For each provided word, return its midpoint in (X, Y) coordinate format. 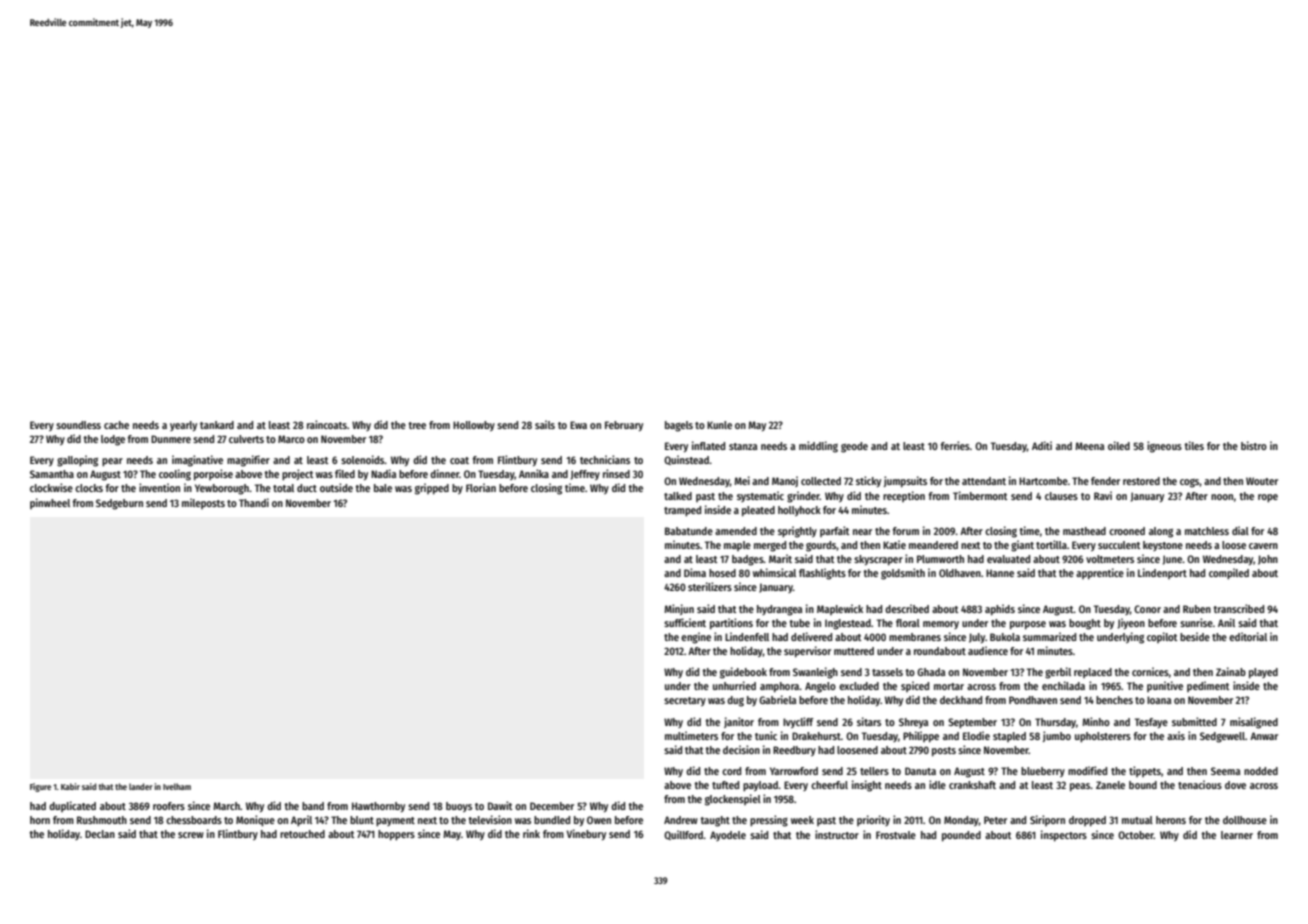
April (301, 821)
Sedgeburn (119, 504)
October (1136, 835)
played (1263, 673)
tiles (1194, 445)
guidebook (743, 673)
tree (417, 425)
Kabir (70, 786)
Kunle (719, 425)
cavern (1263, 546)
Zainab (1231, 671)
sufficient (685, 622)
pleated (758, 511)
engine (696, 638)
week (802, 820)
